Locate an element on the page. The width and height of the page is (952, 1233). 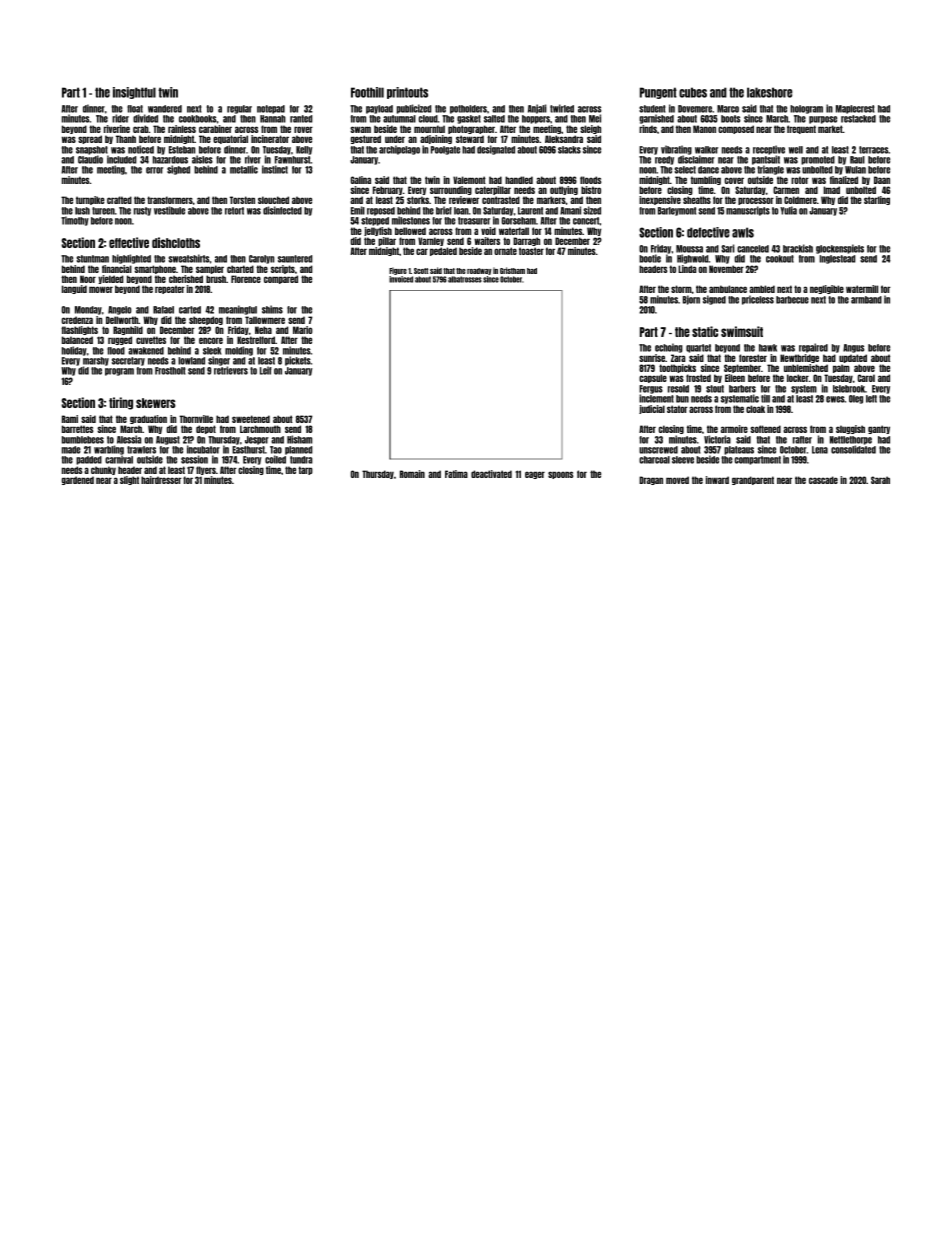
gardened is located at coordinates (78, 480).
